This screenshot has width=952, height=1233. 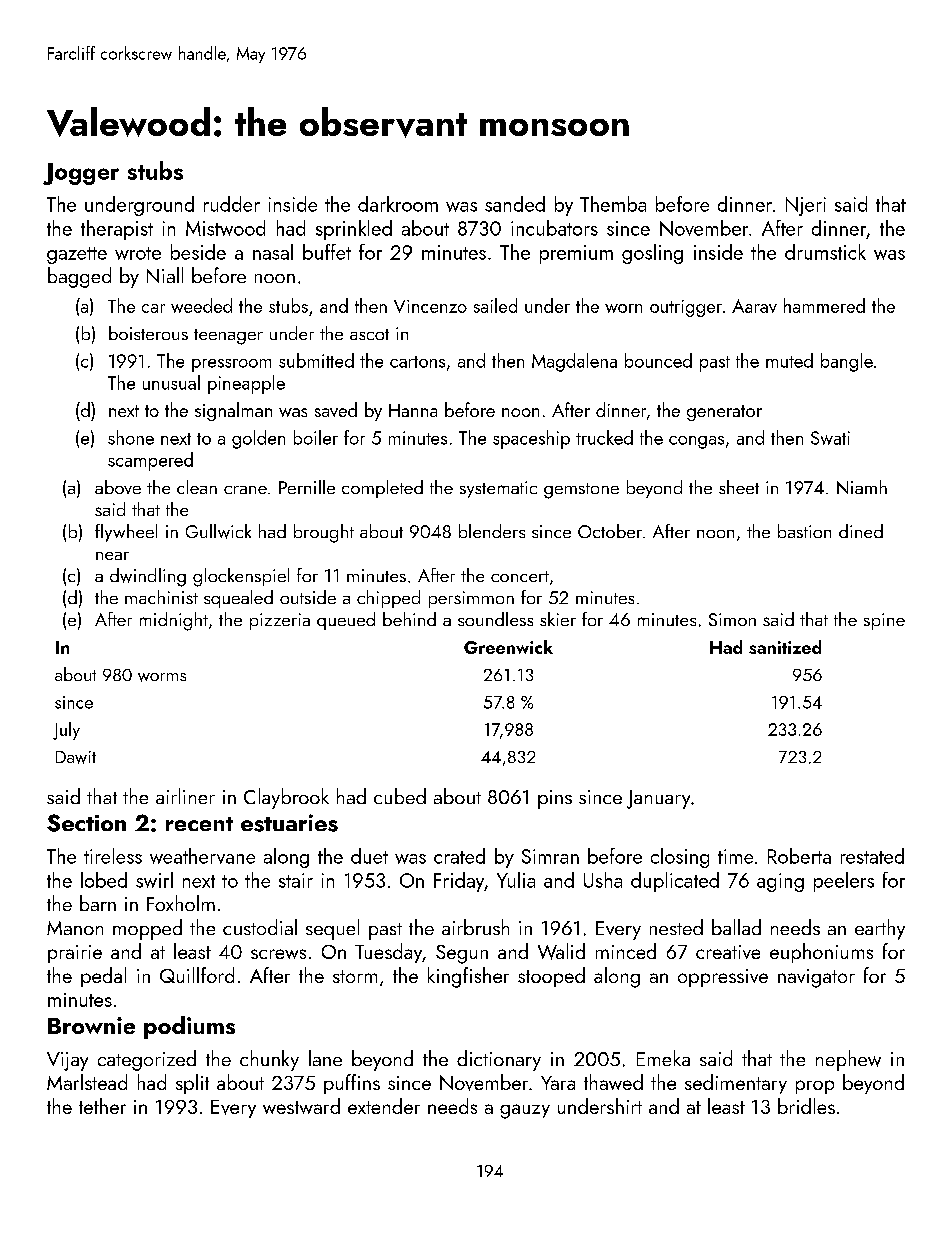 I want to click on earthy, so click(x=880, y=929).
